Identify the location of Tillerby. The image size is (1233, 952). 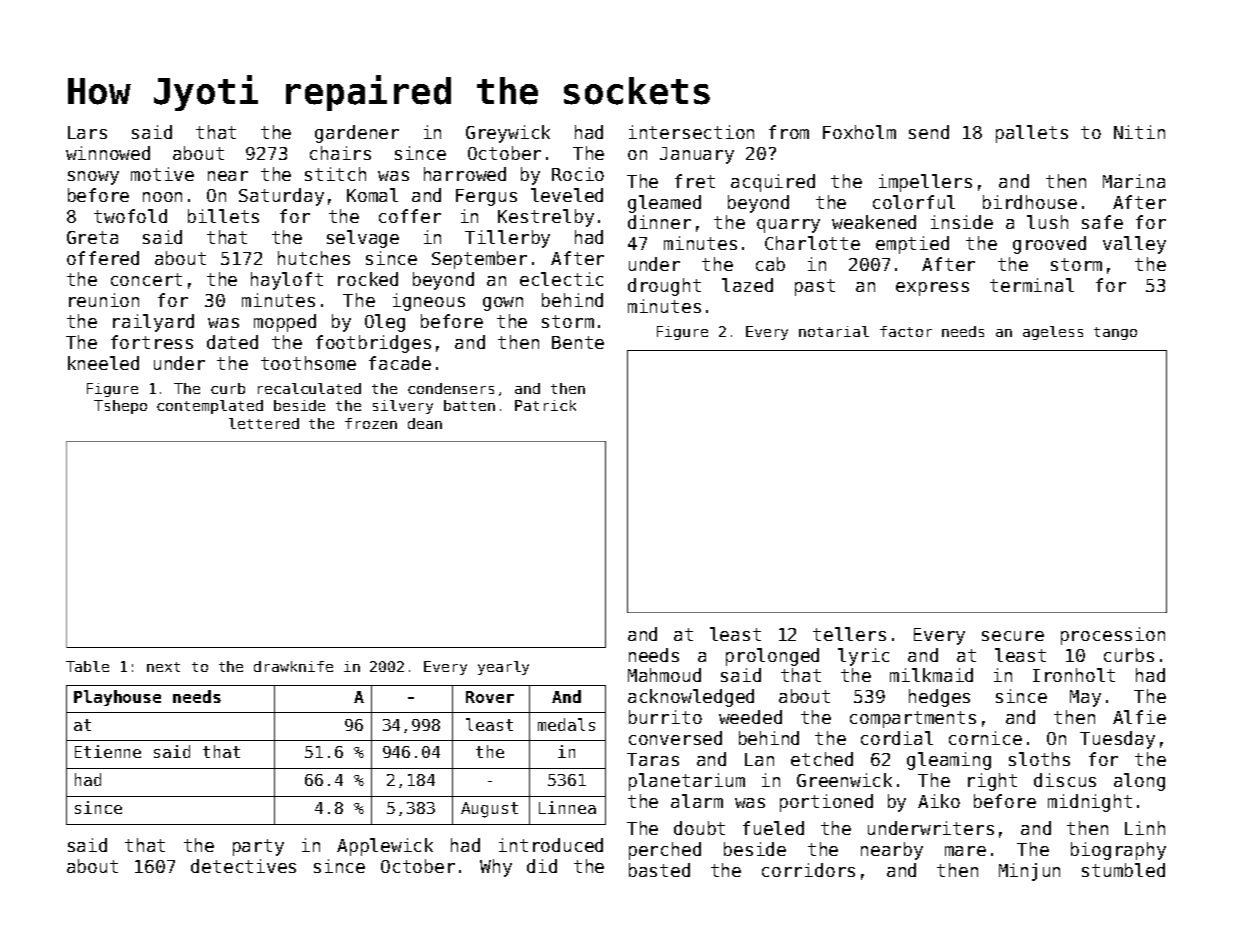
(507, 239).
